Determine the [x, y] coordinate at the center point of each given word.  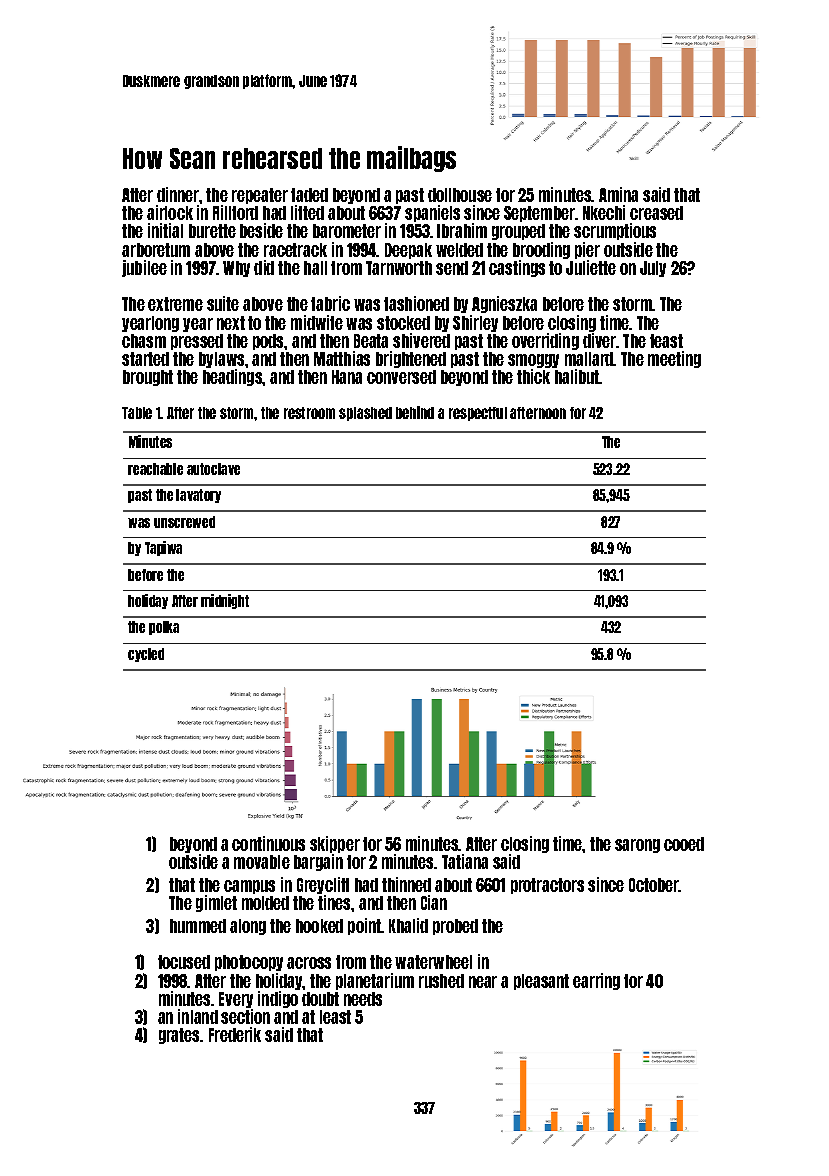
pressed [197, 342]
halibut [577, 376]
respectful [478, 414]
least [335, 1017]
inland [198, 1016]
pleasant [541, 982]
